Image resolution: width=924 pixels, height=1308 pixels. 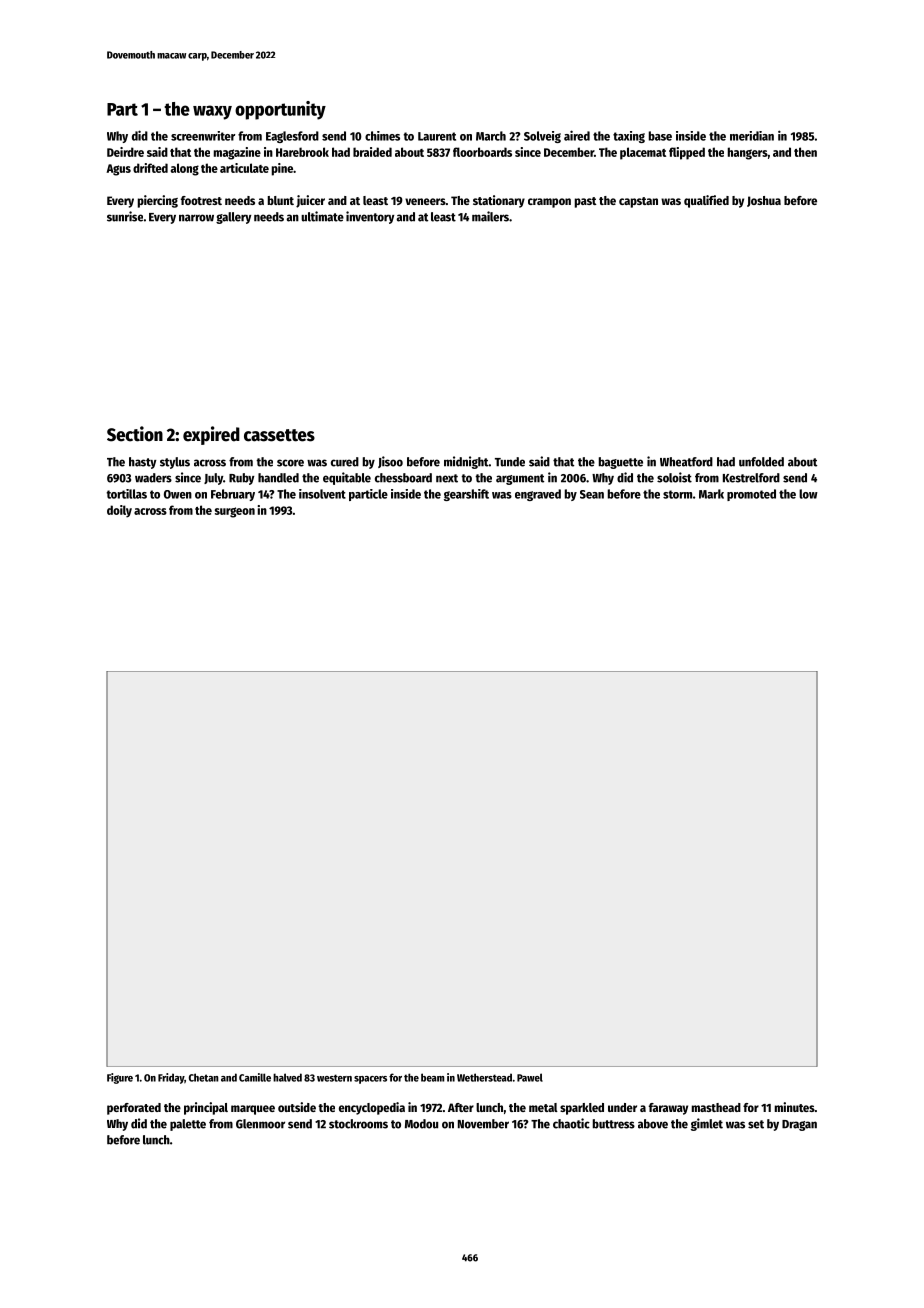 I want to click on western, so click(x=334, y=1078).
